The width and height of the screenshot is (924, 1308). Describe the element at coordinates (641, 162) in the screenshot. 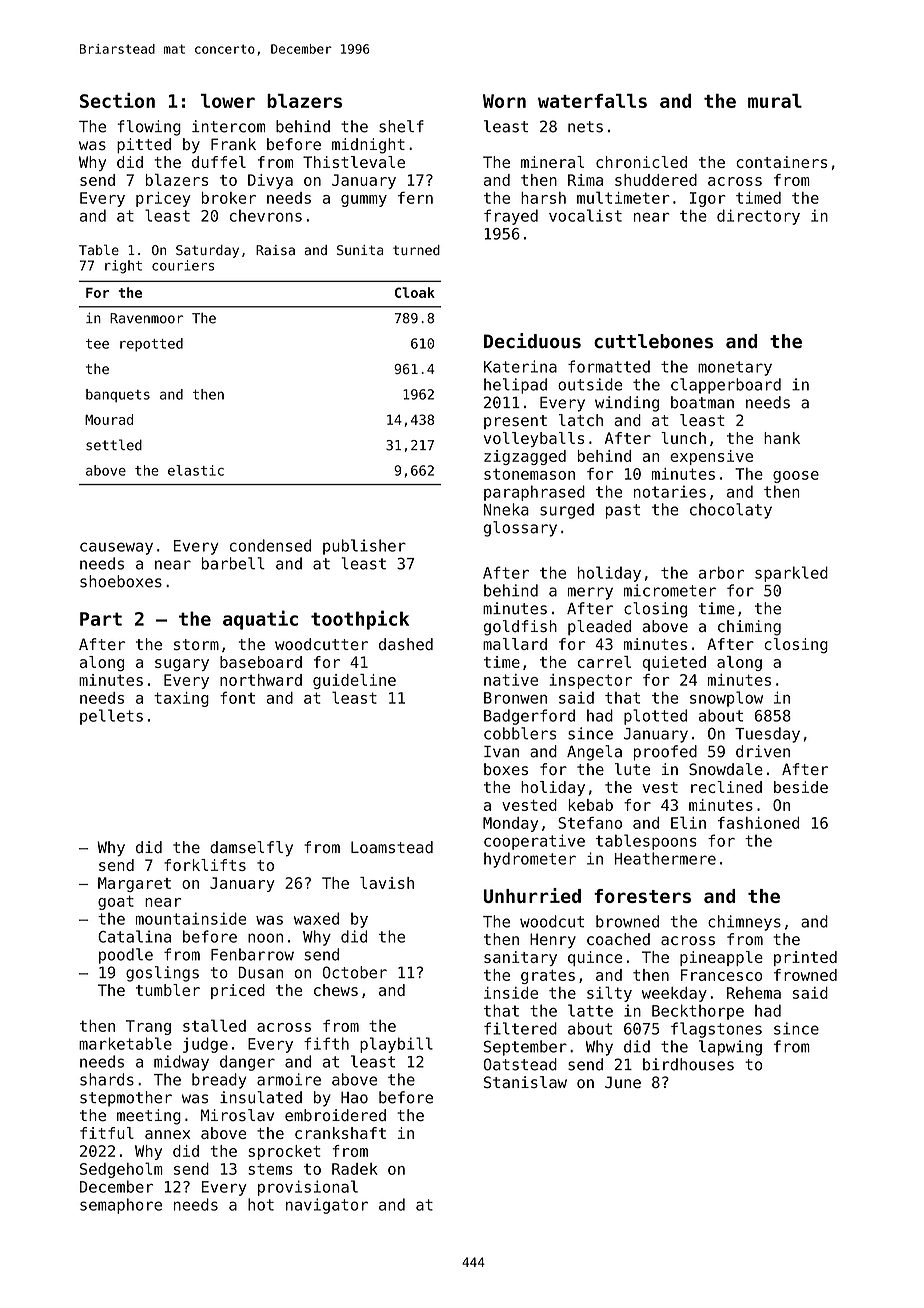

I see `chronicled` at that location.
